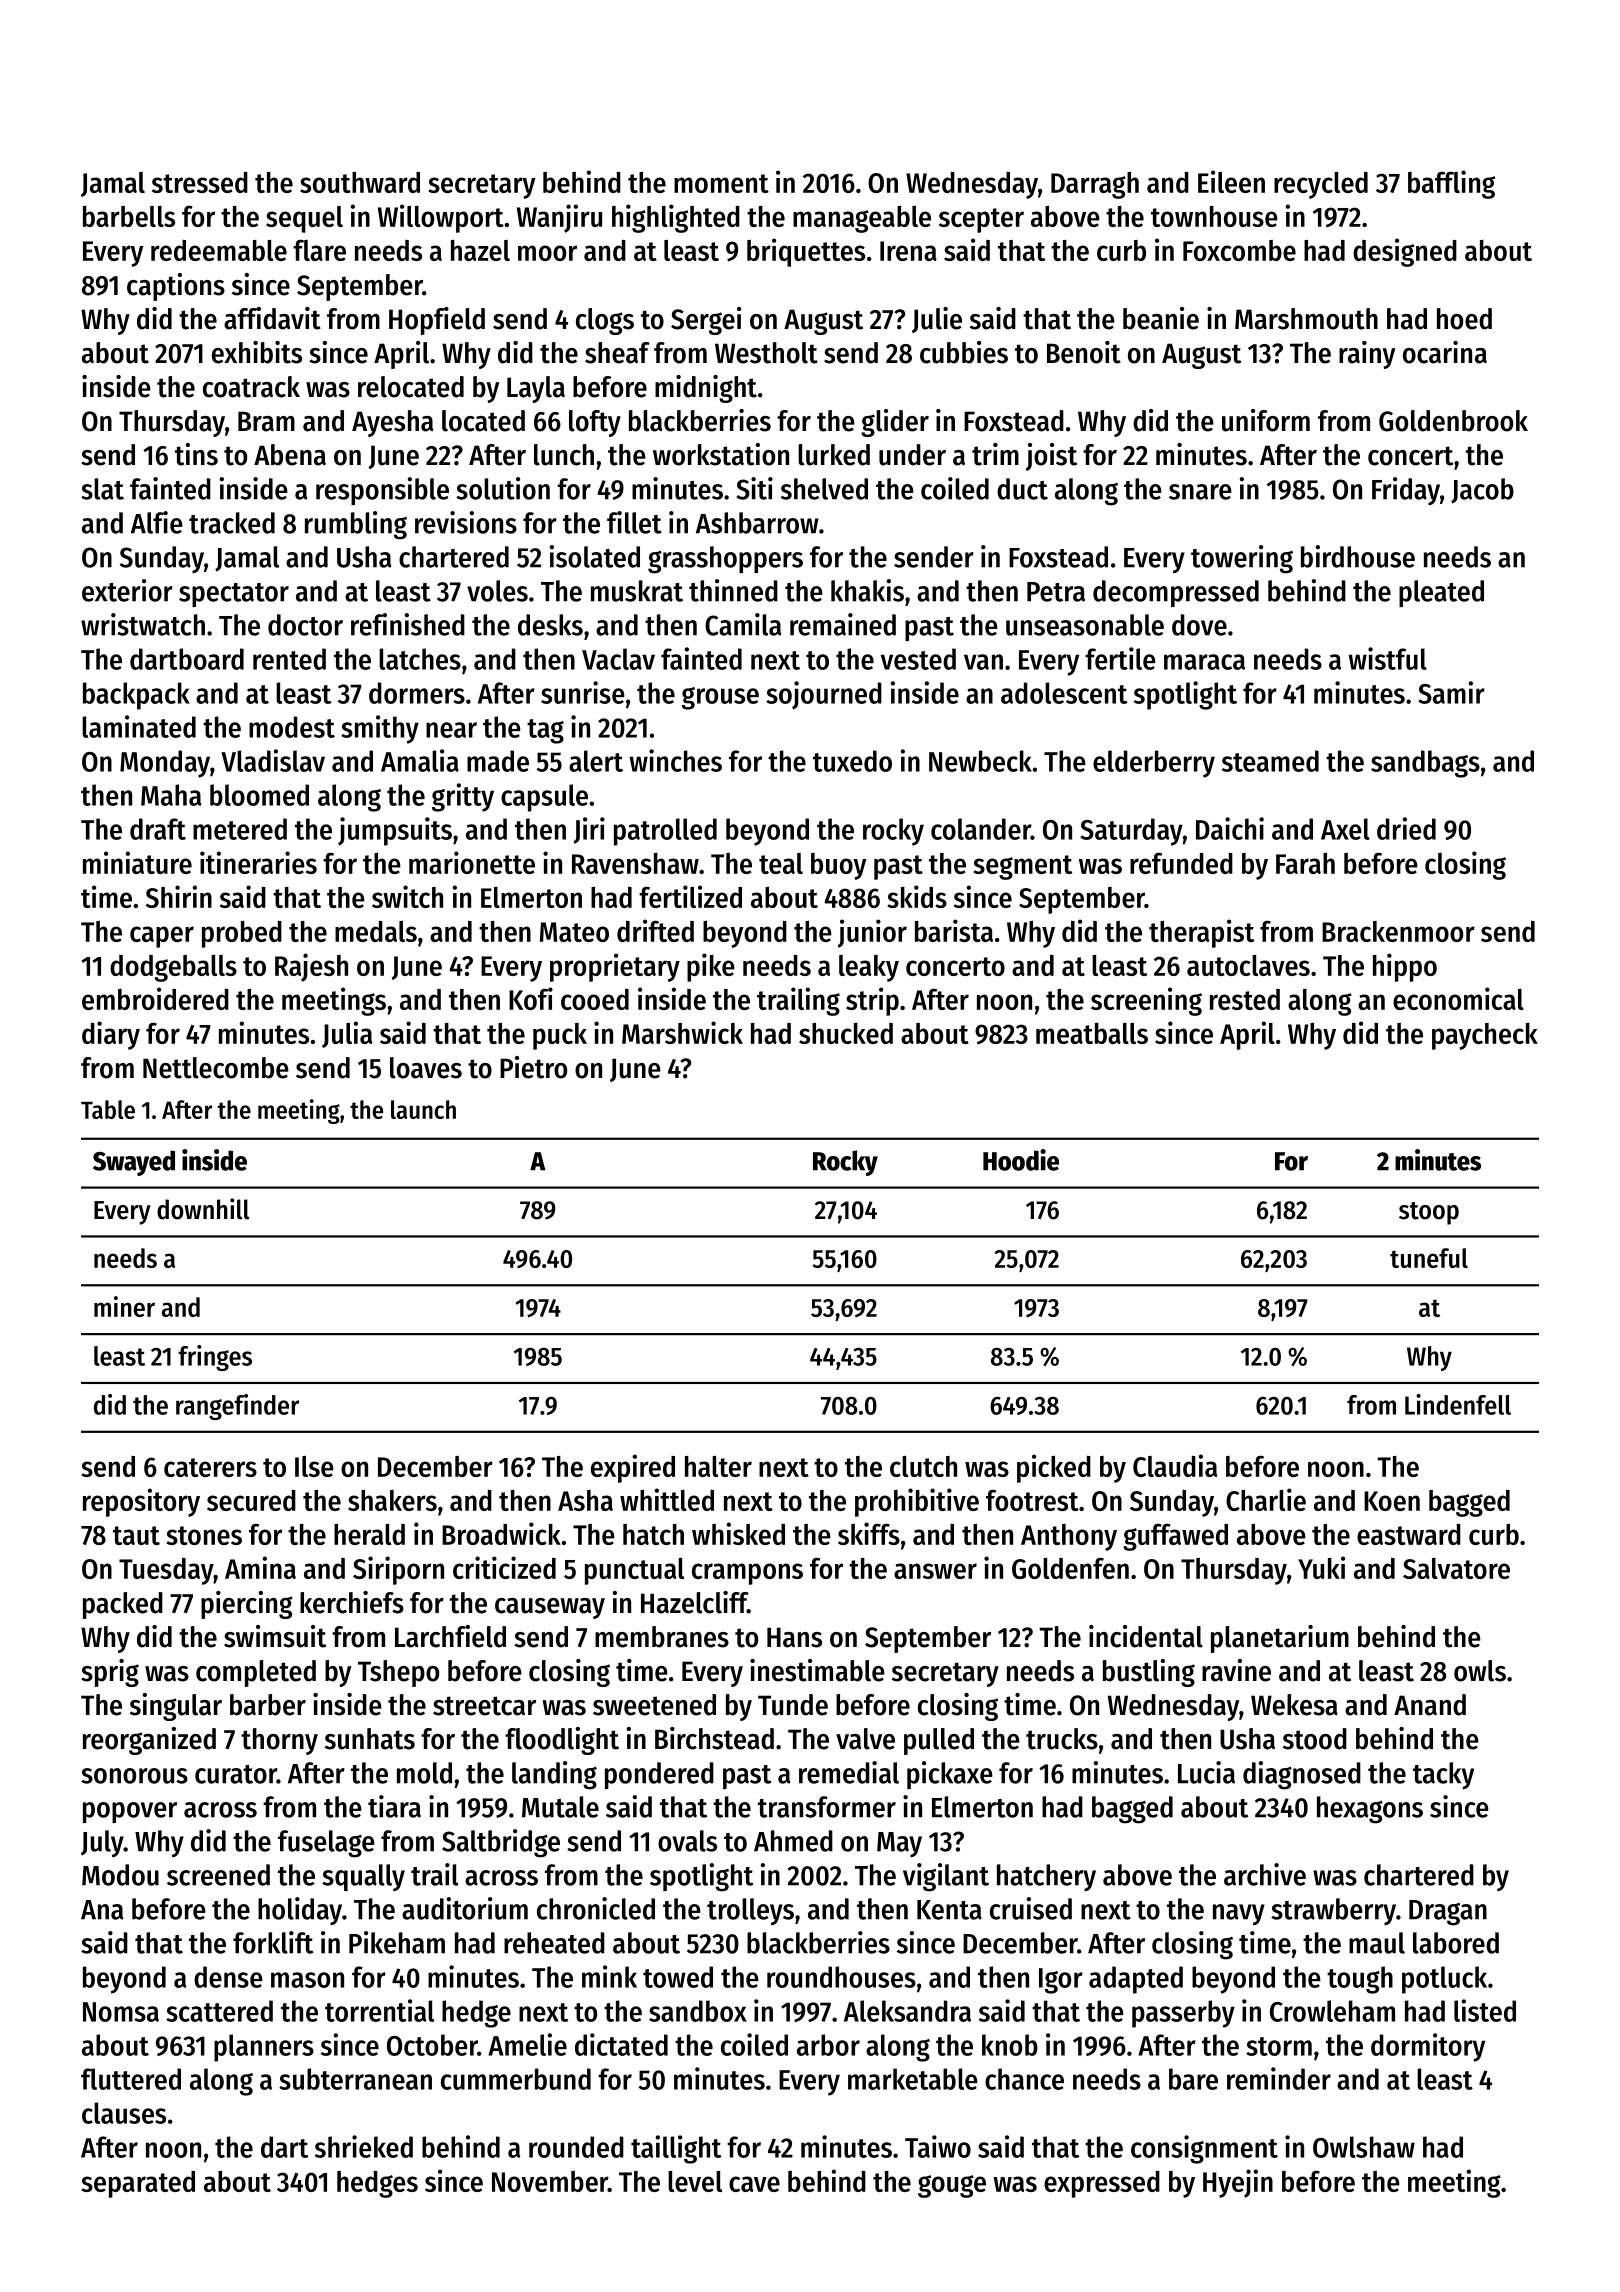  Describe the element at coordinates (721, 183) in the document. I see `moment` at that location.
